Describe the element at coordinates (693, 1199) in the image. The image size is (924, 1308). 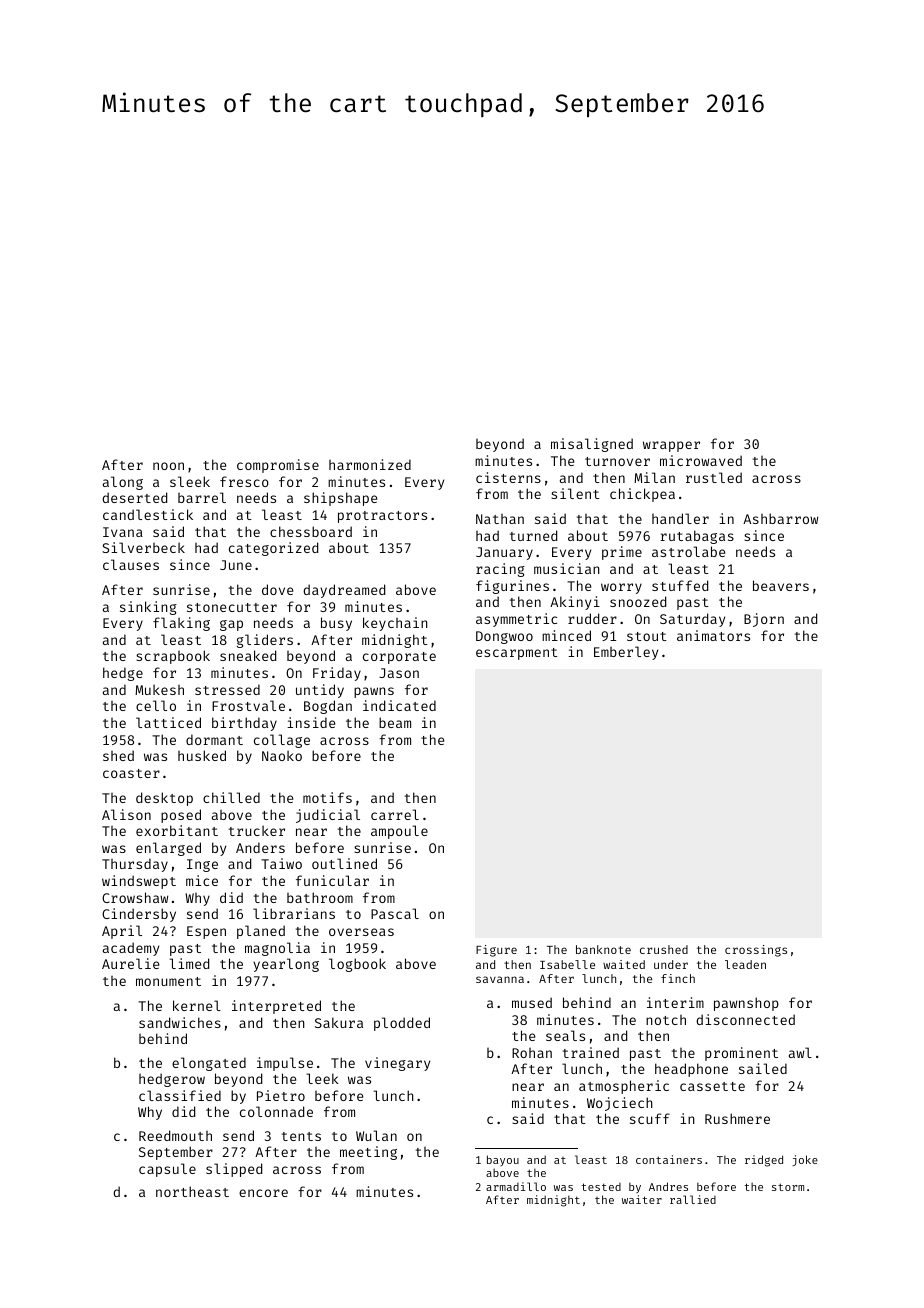
I see `rallied` at that location.
